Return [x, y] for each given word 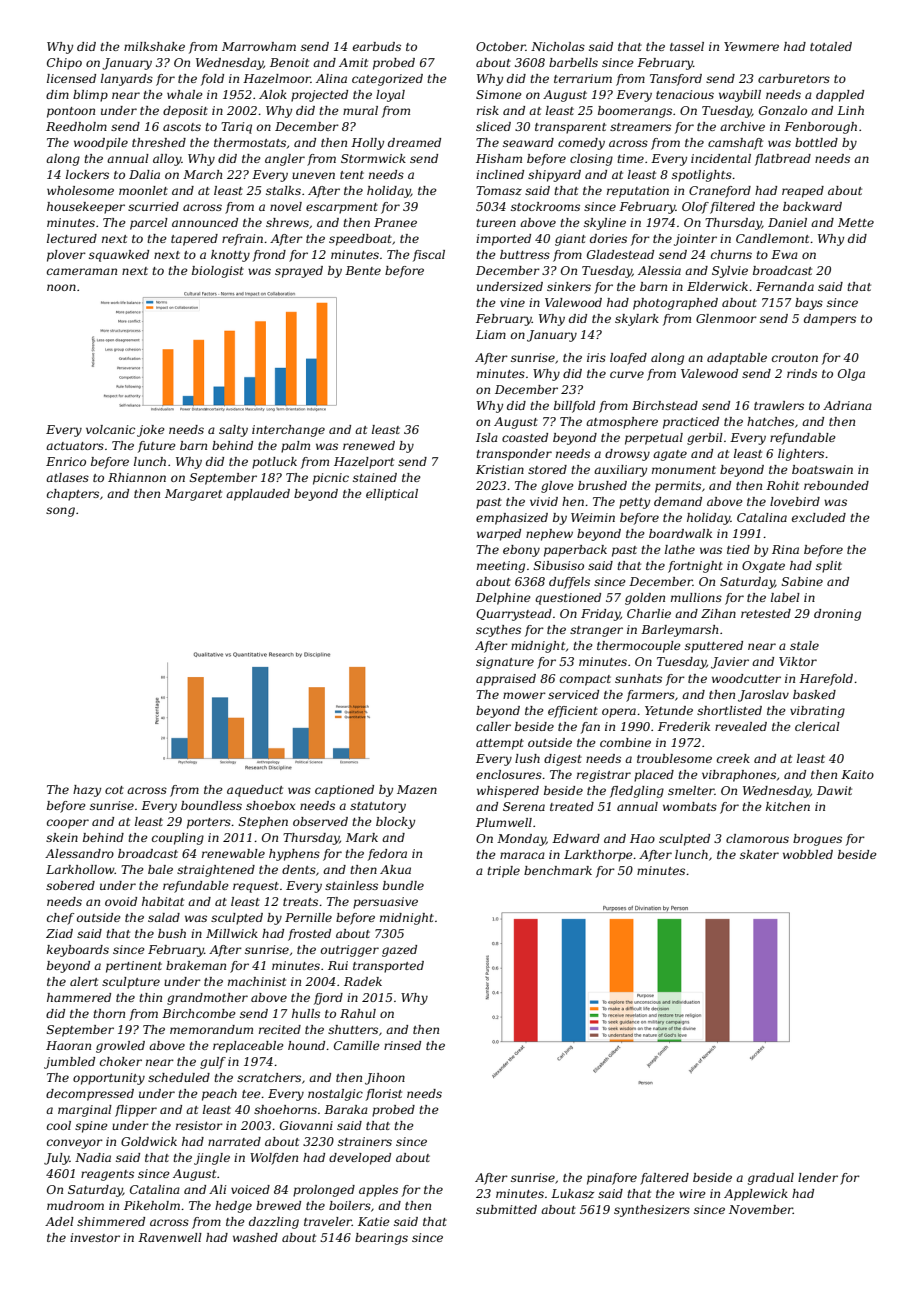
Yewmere [751, 46]
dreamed [414, 142]
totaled [831, 46]
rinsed [402, 1045]
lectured [72, 238]
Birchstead [665, 405]
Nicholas [558, 46]
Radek [363, 981]
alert [84, 981]
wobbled [808, 854]
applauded [258, 495]
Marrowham [259, 46]
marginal [85, 1111]
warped [499, 535]
